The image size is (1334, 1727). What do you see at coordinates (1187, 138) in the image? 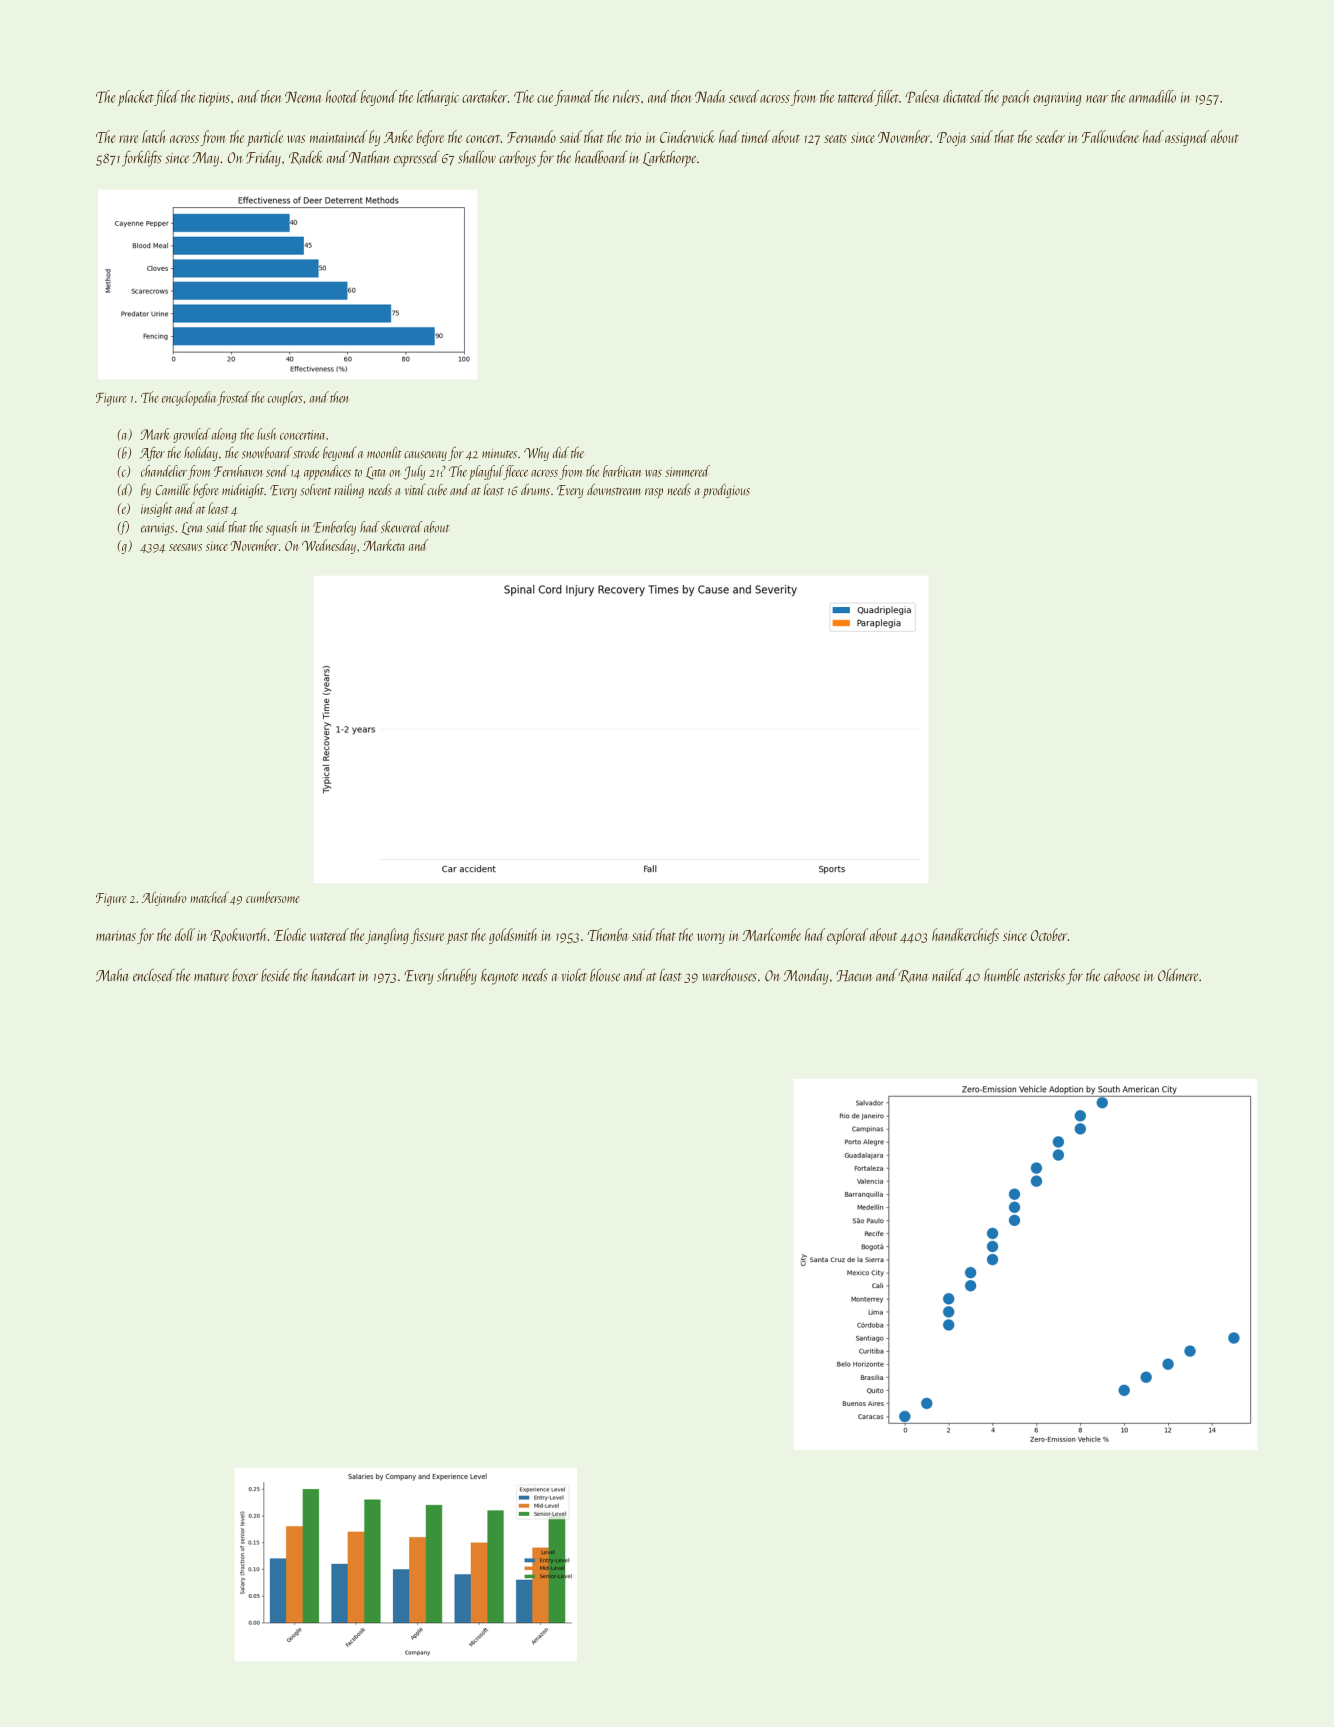
I see `assigned` at bounding box center [1187, 138].
